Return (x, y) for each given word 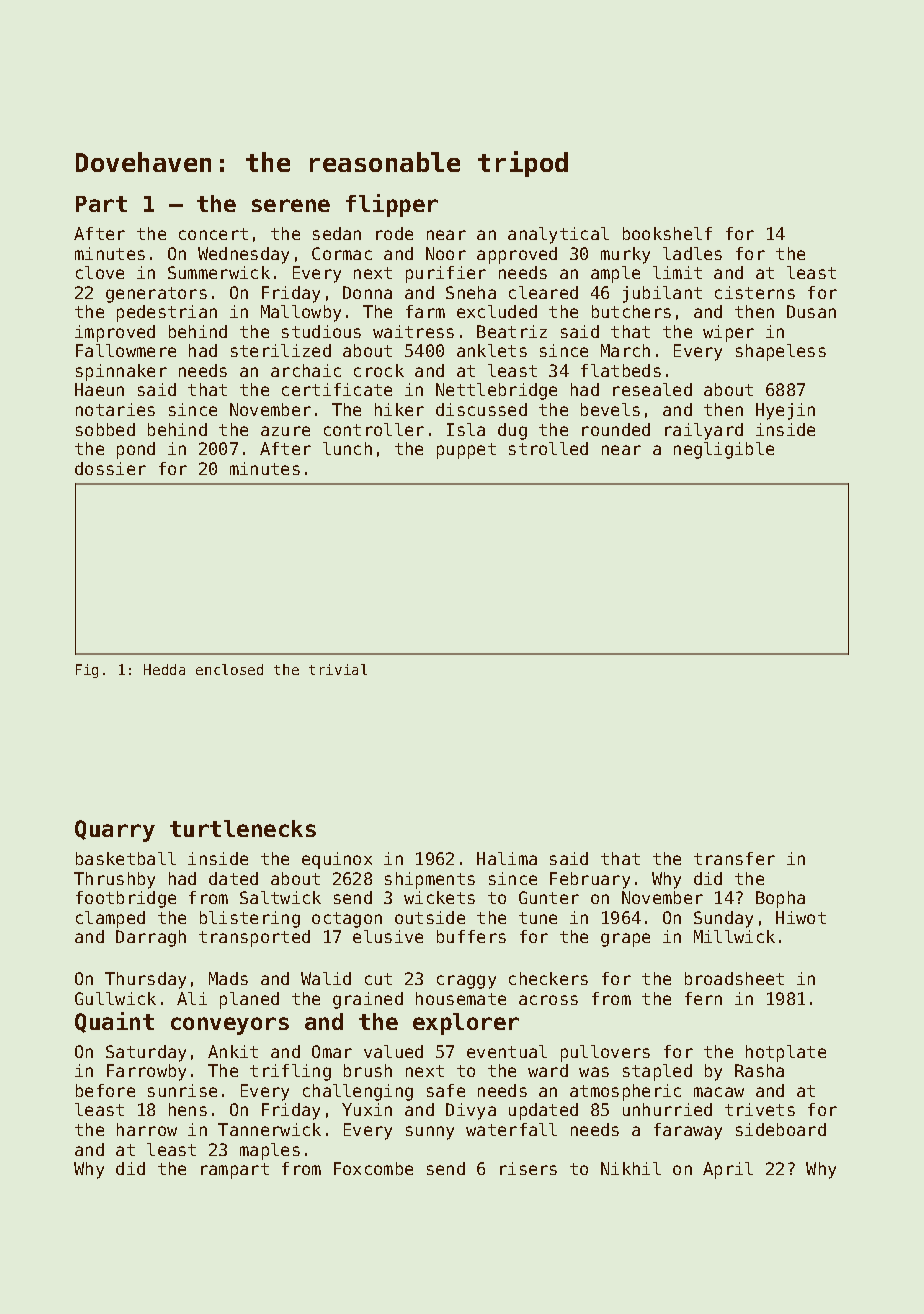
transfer (734, 858)
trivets (760, 1109)
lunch (347, 448)
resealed (652, 389)
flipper (392, 205)
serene (291, 205)
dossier (110, 468)
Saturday (146, 1053)
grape (625, 940)
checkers (548, 978)
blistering (250, 919)
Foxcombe (373, 1168)
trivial (338, 669)
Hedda (164, 669)
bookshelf (667, 233)
